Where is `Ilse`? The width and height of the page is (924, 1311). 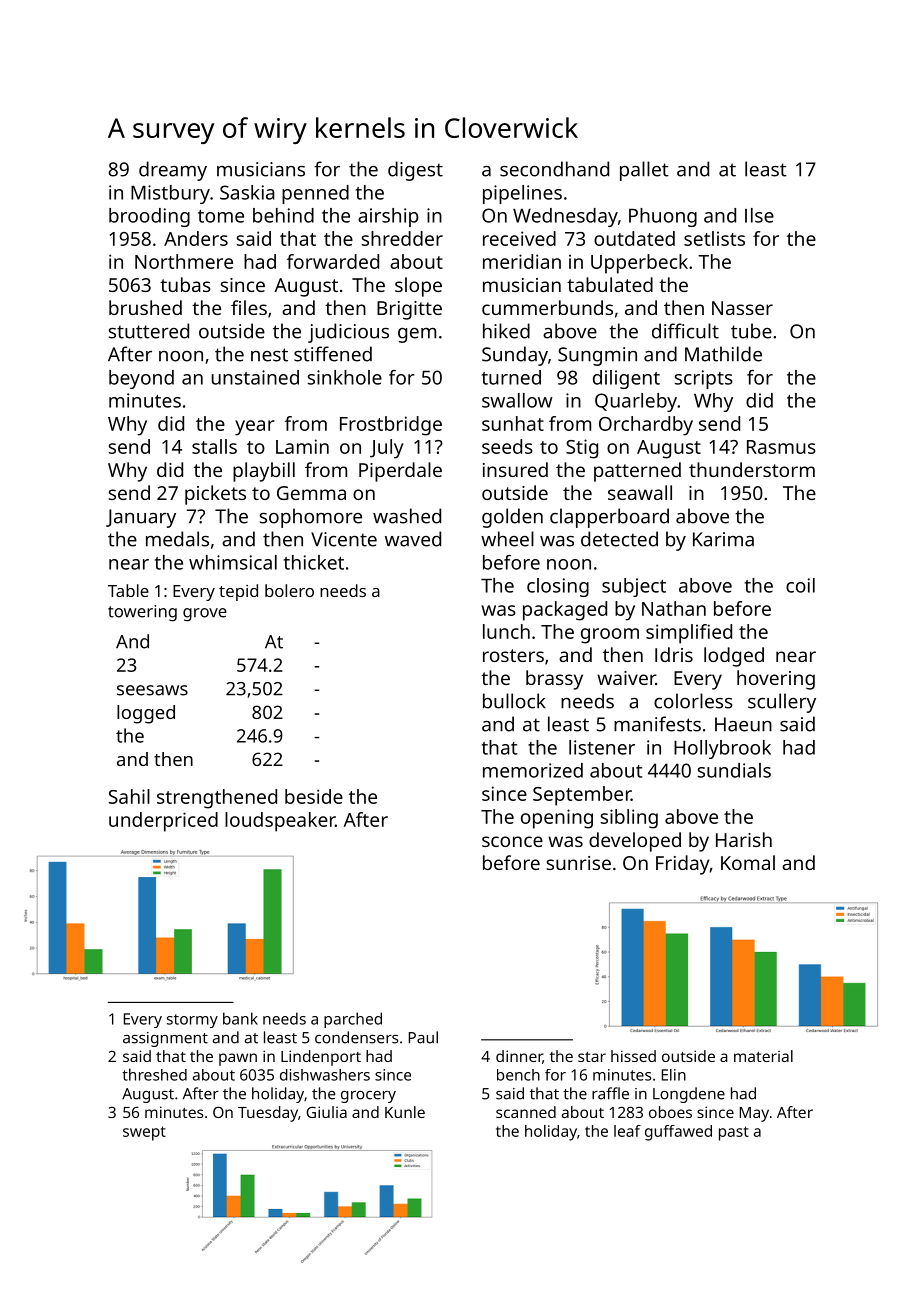 Ilse is located at coordinates (759, 215).
